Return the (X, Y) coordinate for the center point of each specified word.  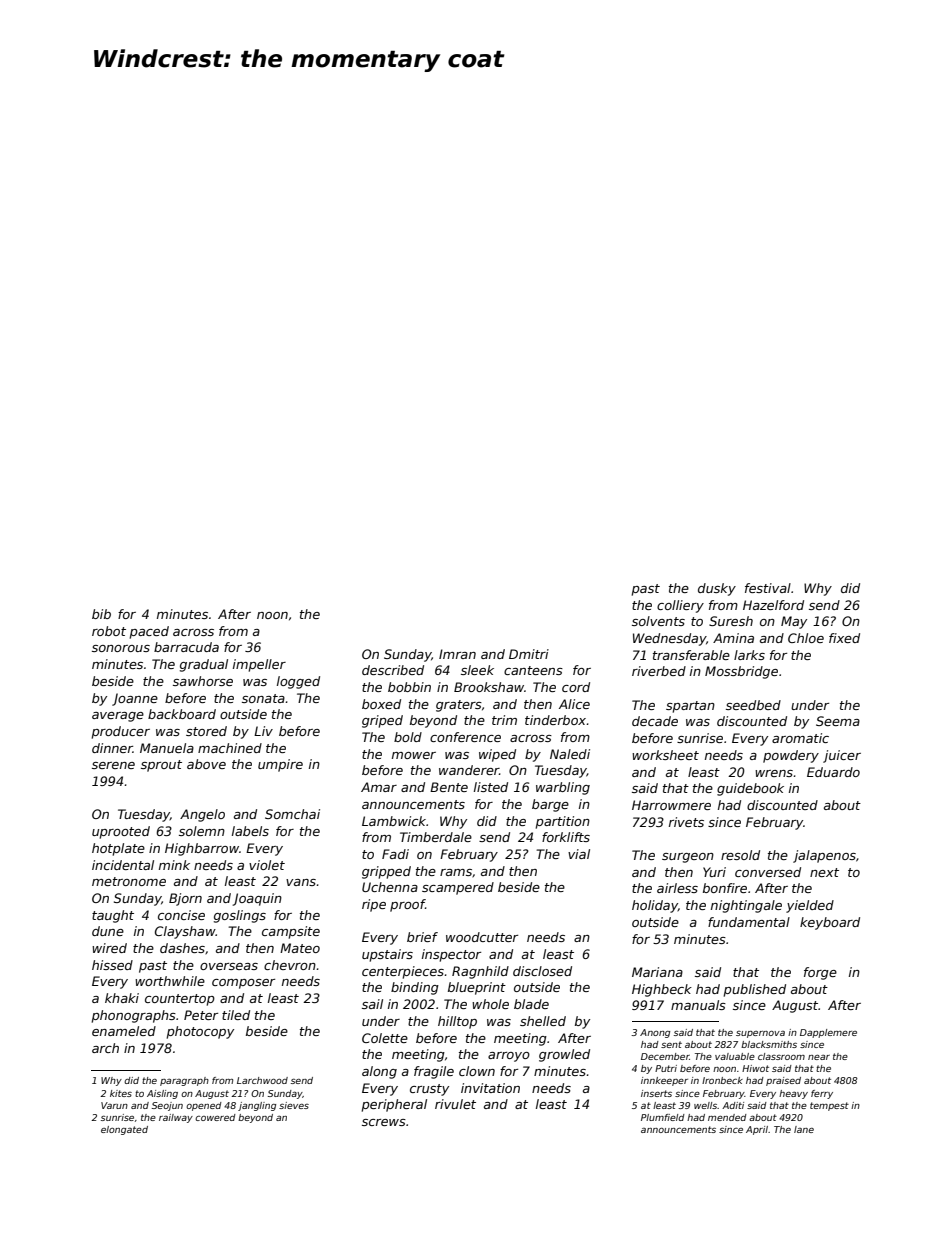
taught (113, 916)
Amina (733, 638)
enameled (124, 1031)
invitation (490, 1088)
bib (101, 614)
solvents (658, 621)
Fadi (395, 854)
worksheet (665, 755)
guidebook (750, 789)
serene (113, 765)
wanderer (469, 770)
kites (121, 1093)
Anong (655, 1033)
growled (564, 1055)
